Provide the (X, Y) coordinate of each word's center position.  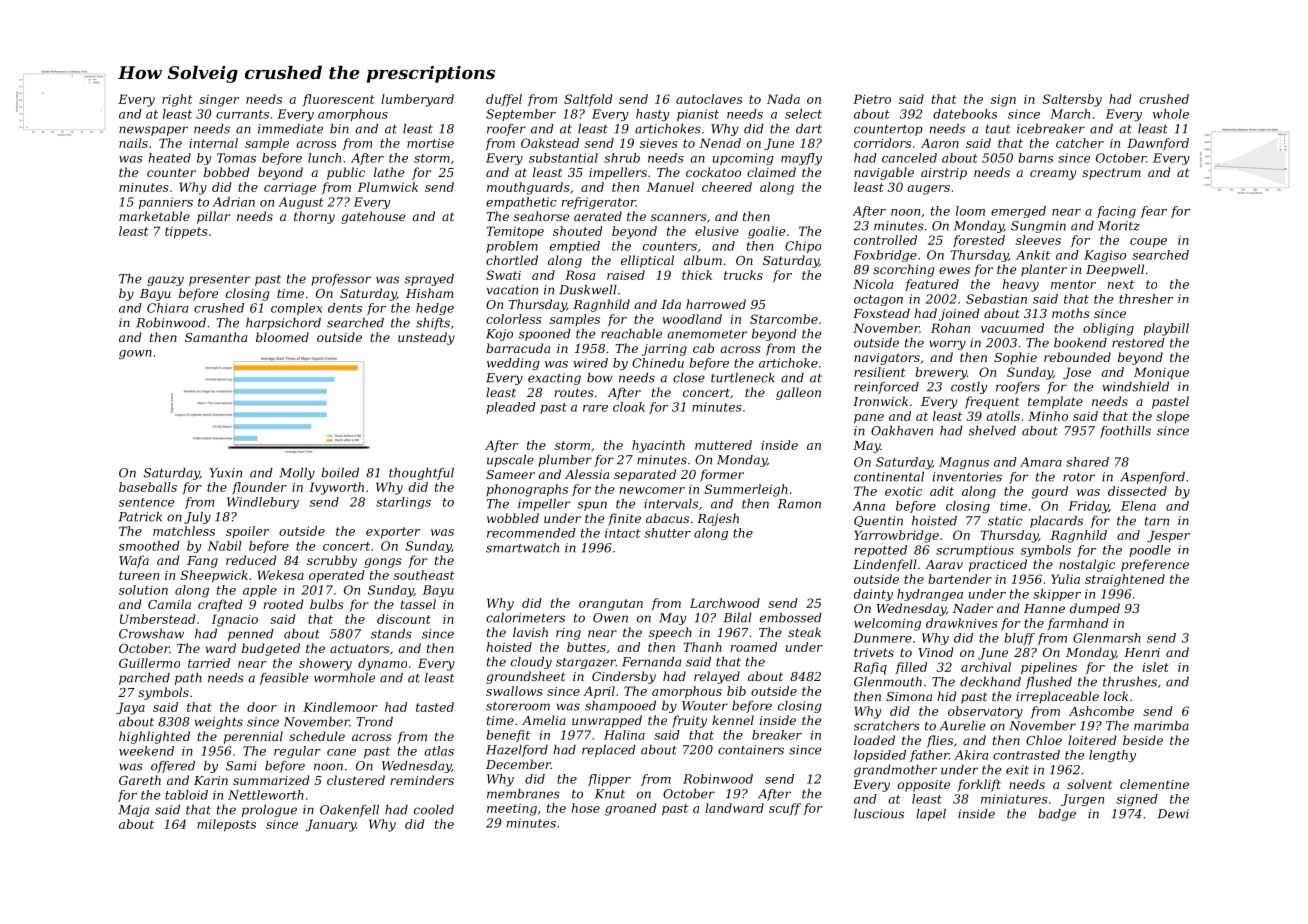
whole (1171, 114)
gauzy (165, 281)
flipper (609, 780)
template (1055, 402)
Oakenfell (349, 811)
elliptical (647, 261)
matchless (184, 531)
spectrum (1111, 174)
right (177, 100)
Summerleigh (746, 490)
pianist (698, 115)
